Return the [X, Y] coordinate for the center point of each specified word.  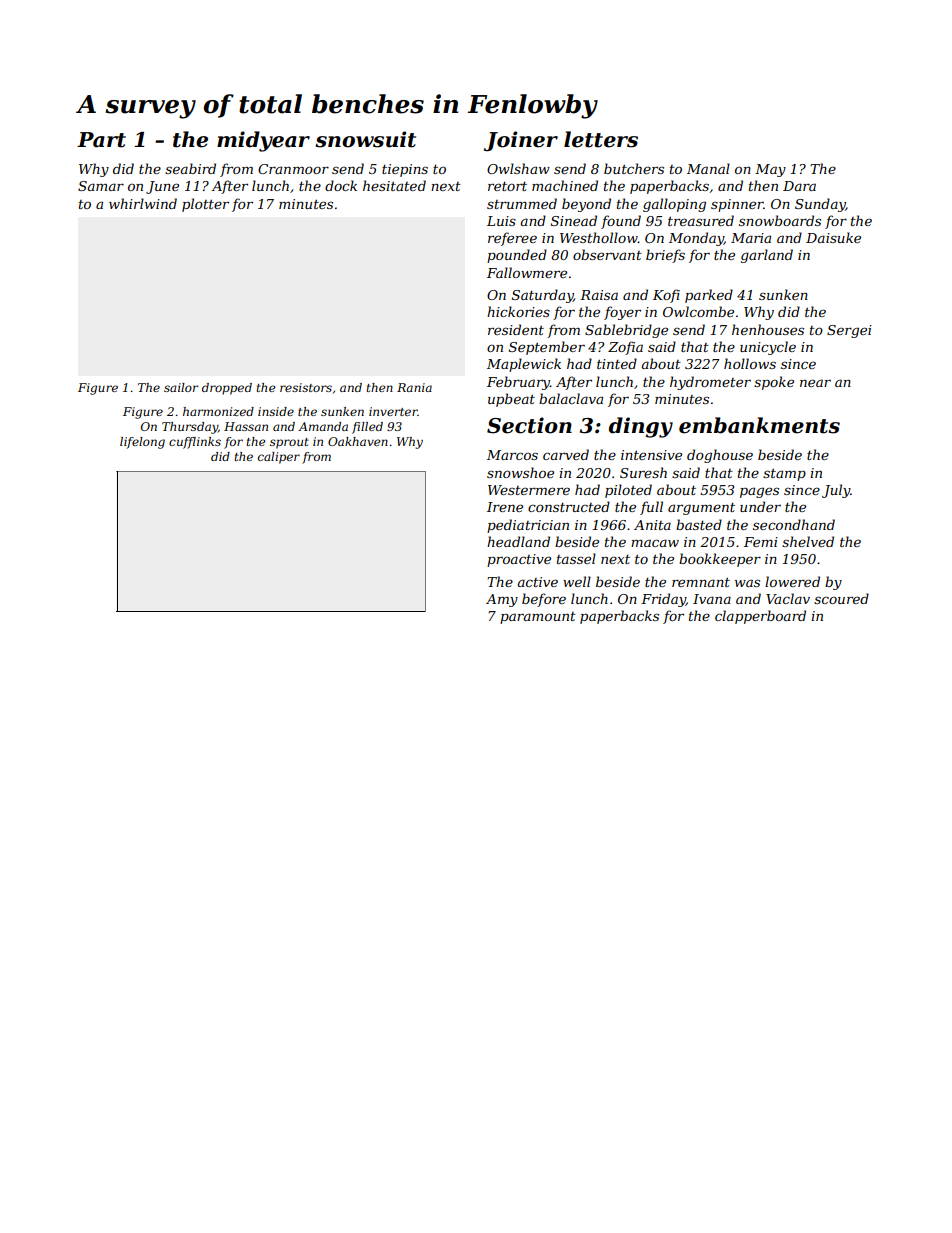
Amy [502, 600]
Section [529, 425]
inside [276, 411]
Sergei [849, 331]
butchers [634, 168]
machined [565, 185]
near [815, 383]
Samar [101, 186]
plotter [205, 205]
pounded [517, 256]
